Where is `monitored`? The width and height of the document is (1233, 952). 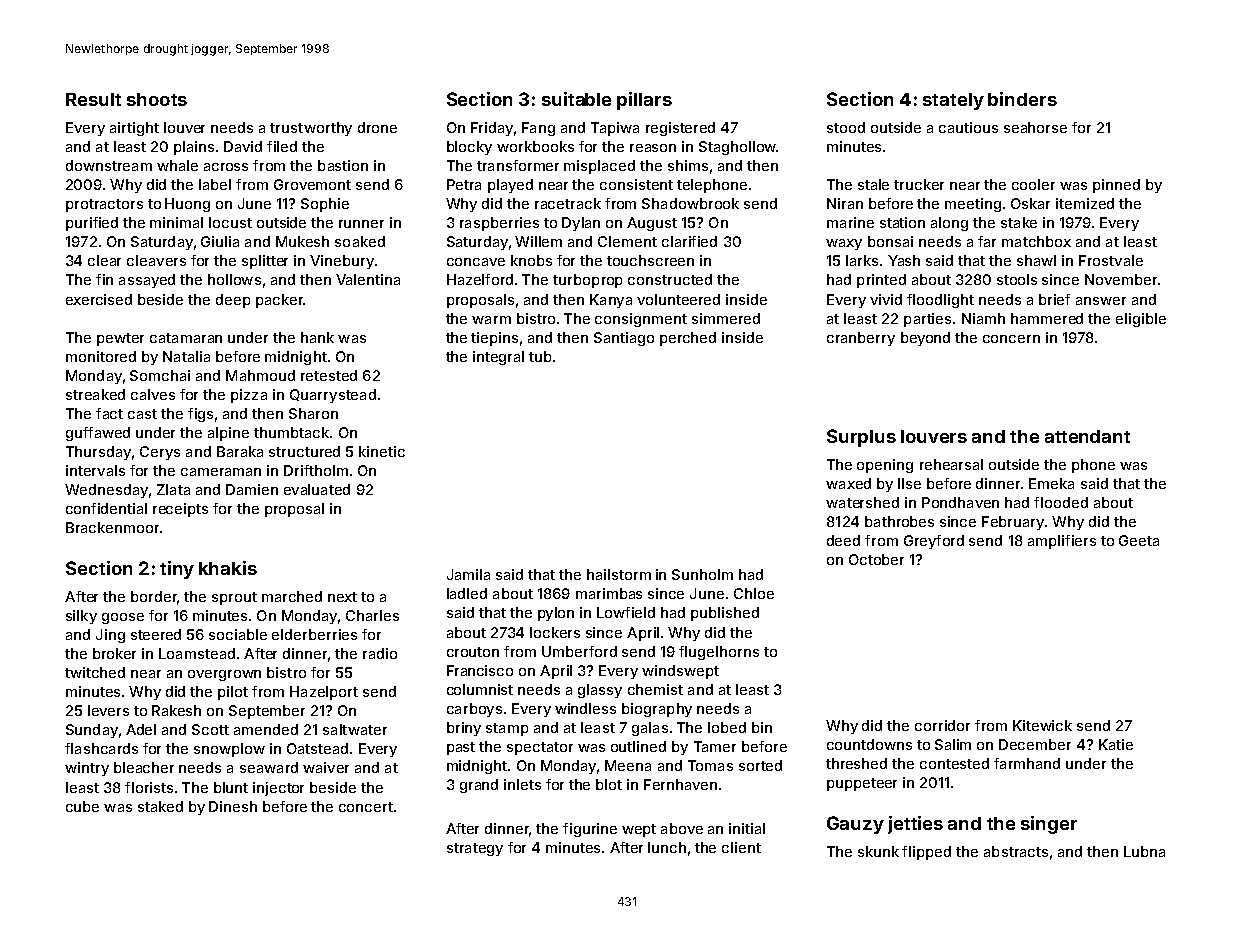
monitored is located at coordinates (101, 356).
